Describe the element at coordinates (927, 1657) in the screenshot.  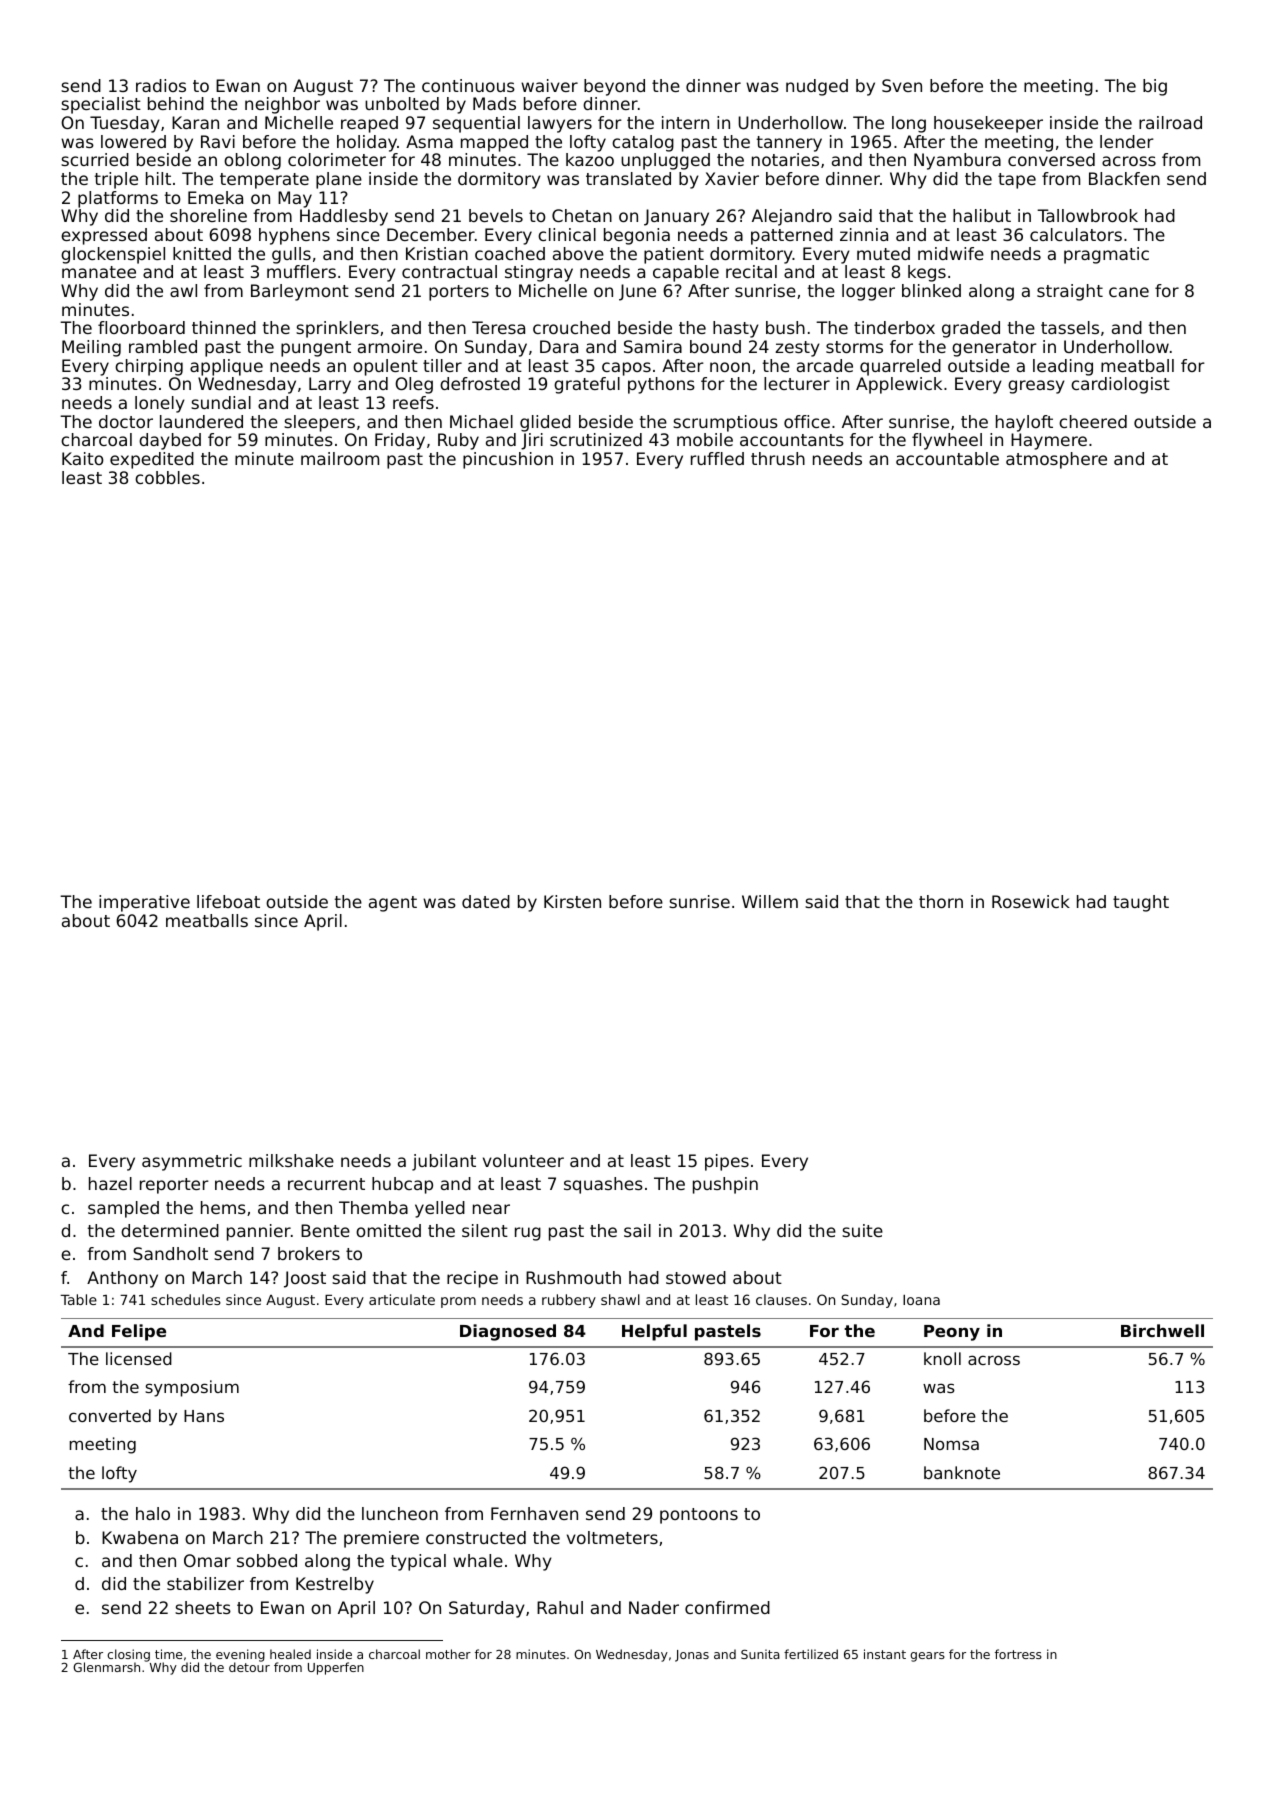
I see `gears` at that location.
